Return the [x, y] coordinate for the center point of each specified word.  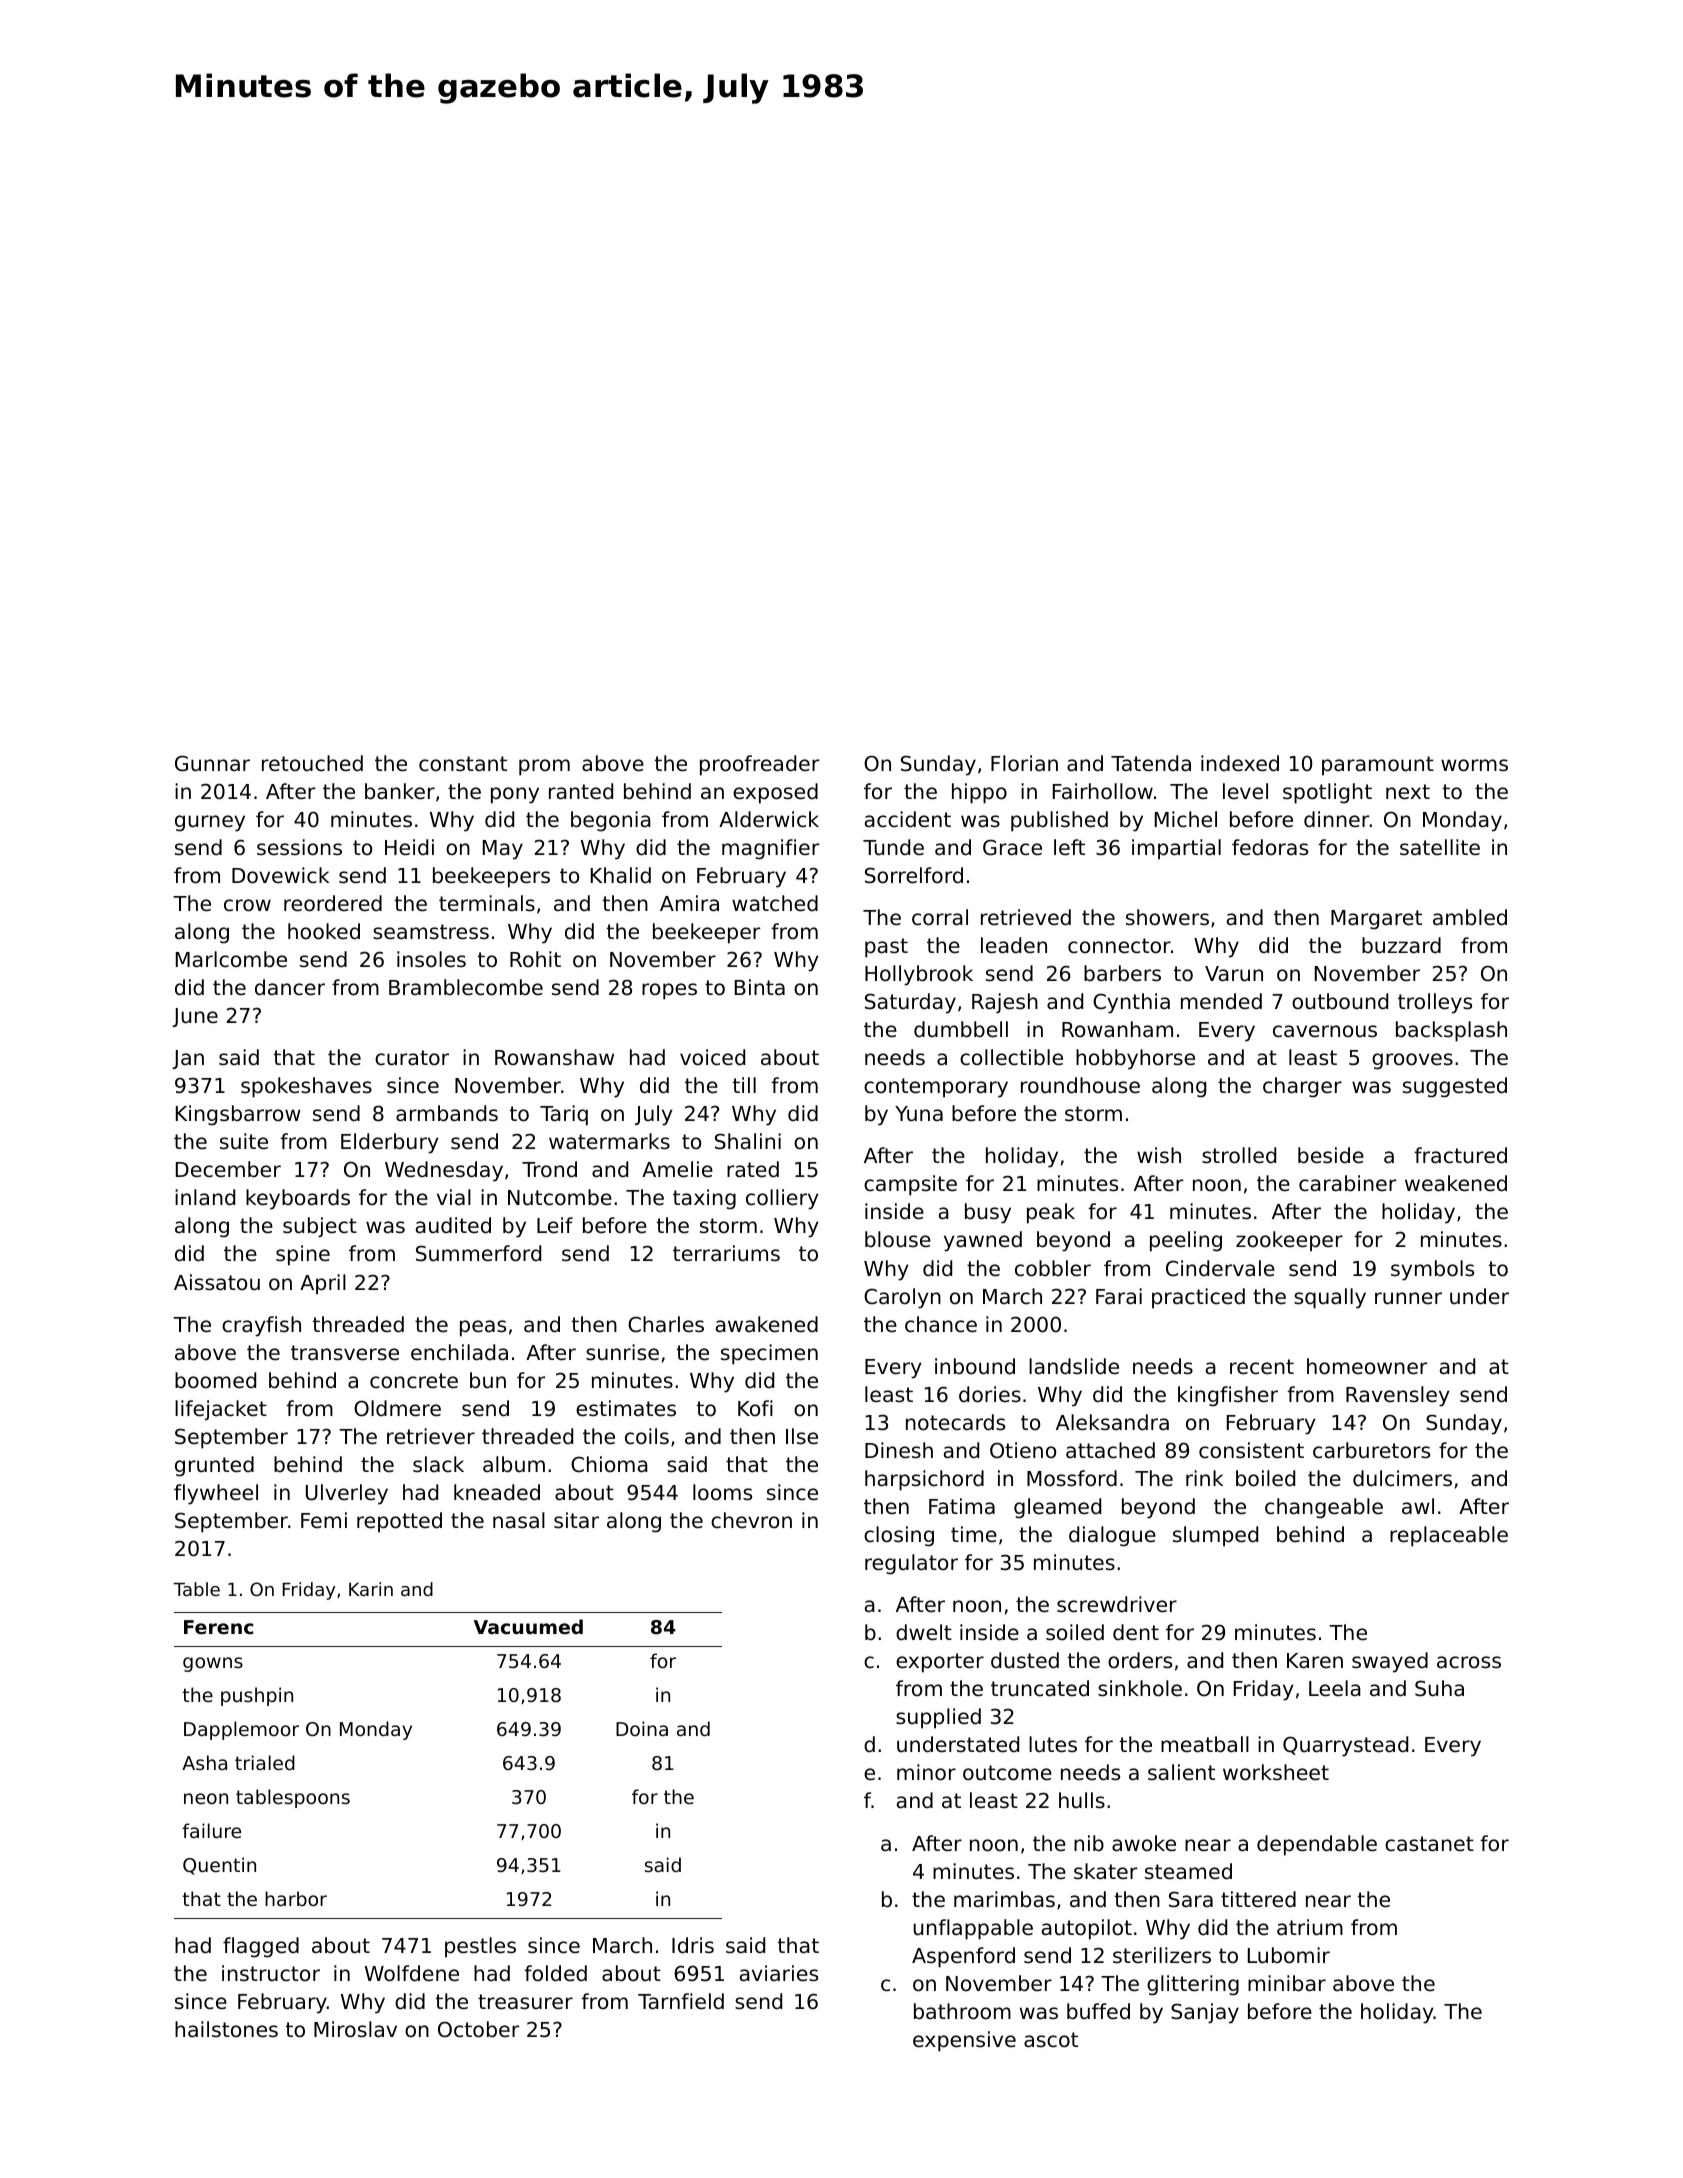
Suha [1439, 1688]
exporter [940, 1663]
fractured [1460, 1155]
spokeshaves [306, 1087]
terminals [487, 903]
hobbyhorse [1135, 1059]
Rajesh [1005, 1003]
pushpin [257, 1696]
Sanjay [1205, 2013]
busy [988, 1213]
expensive [964, 2041]
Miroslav [355, 2029]
